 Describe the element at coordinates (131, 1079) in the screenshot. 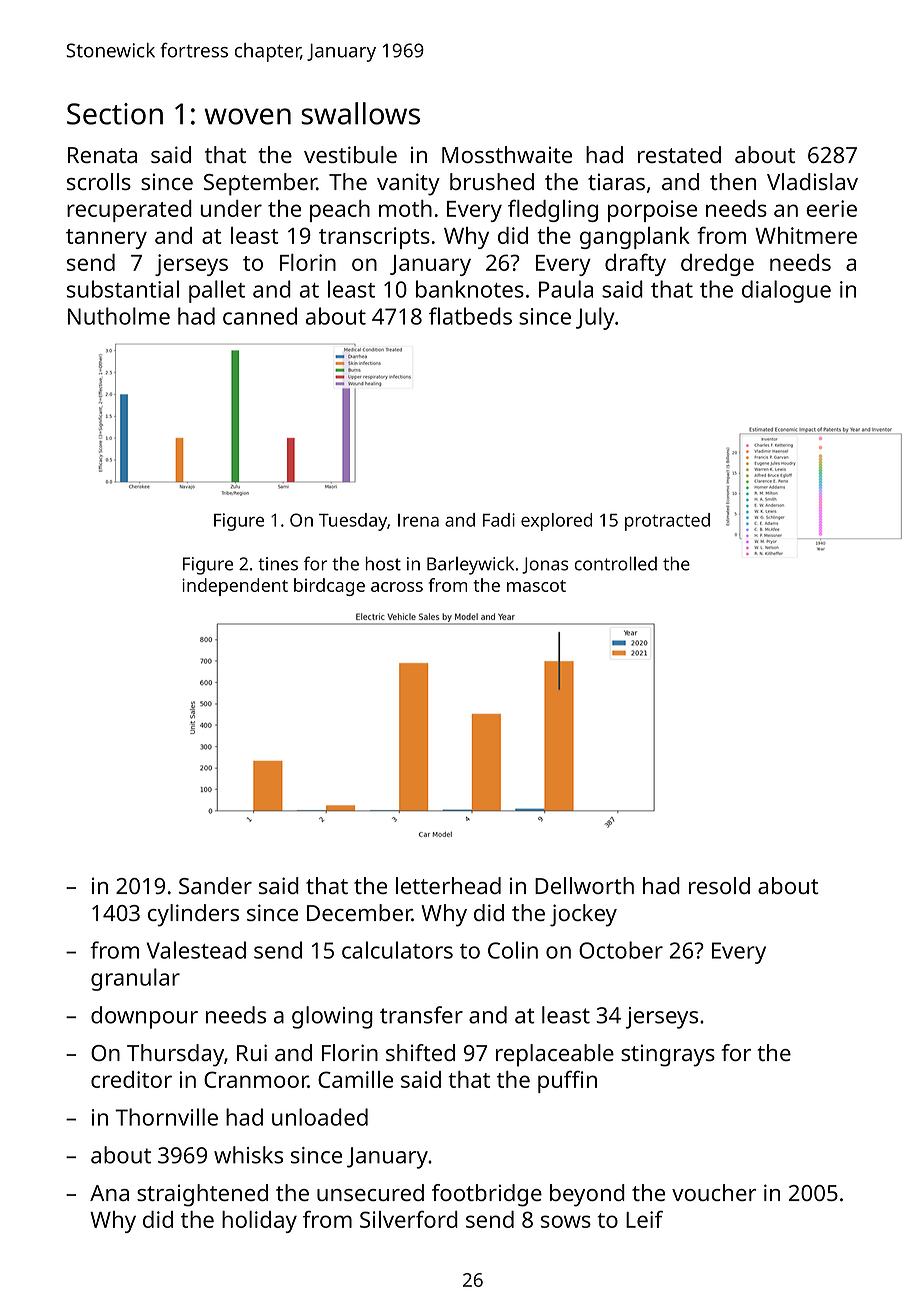

I see `creditor` at that location.
